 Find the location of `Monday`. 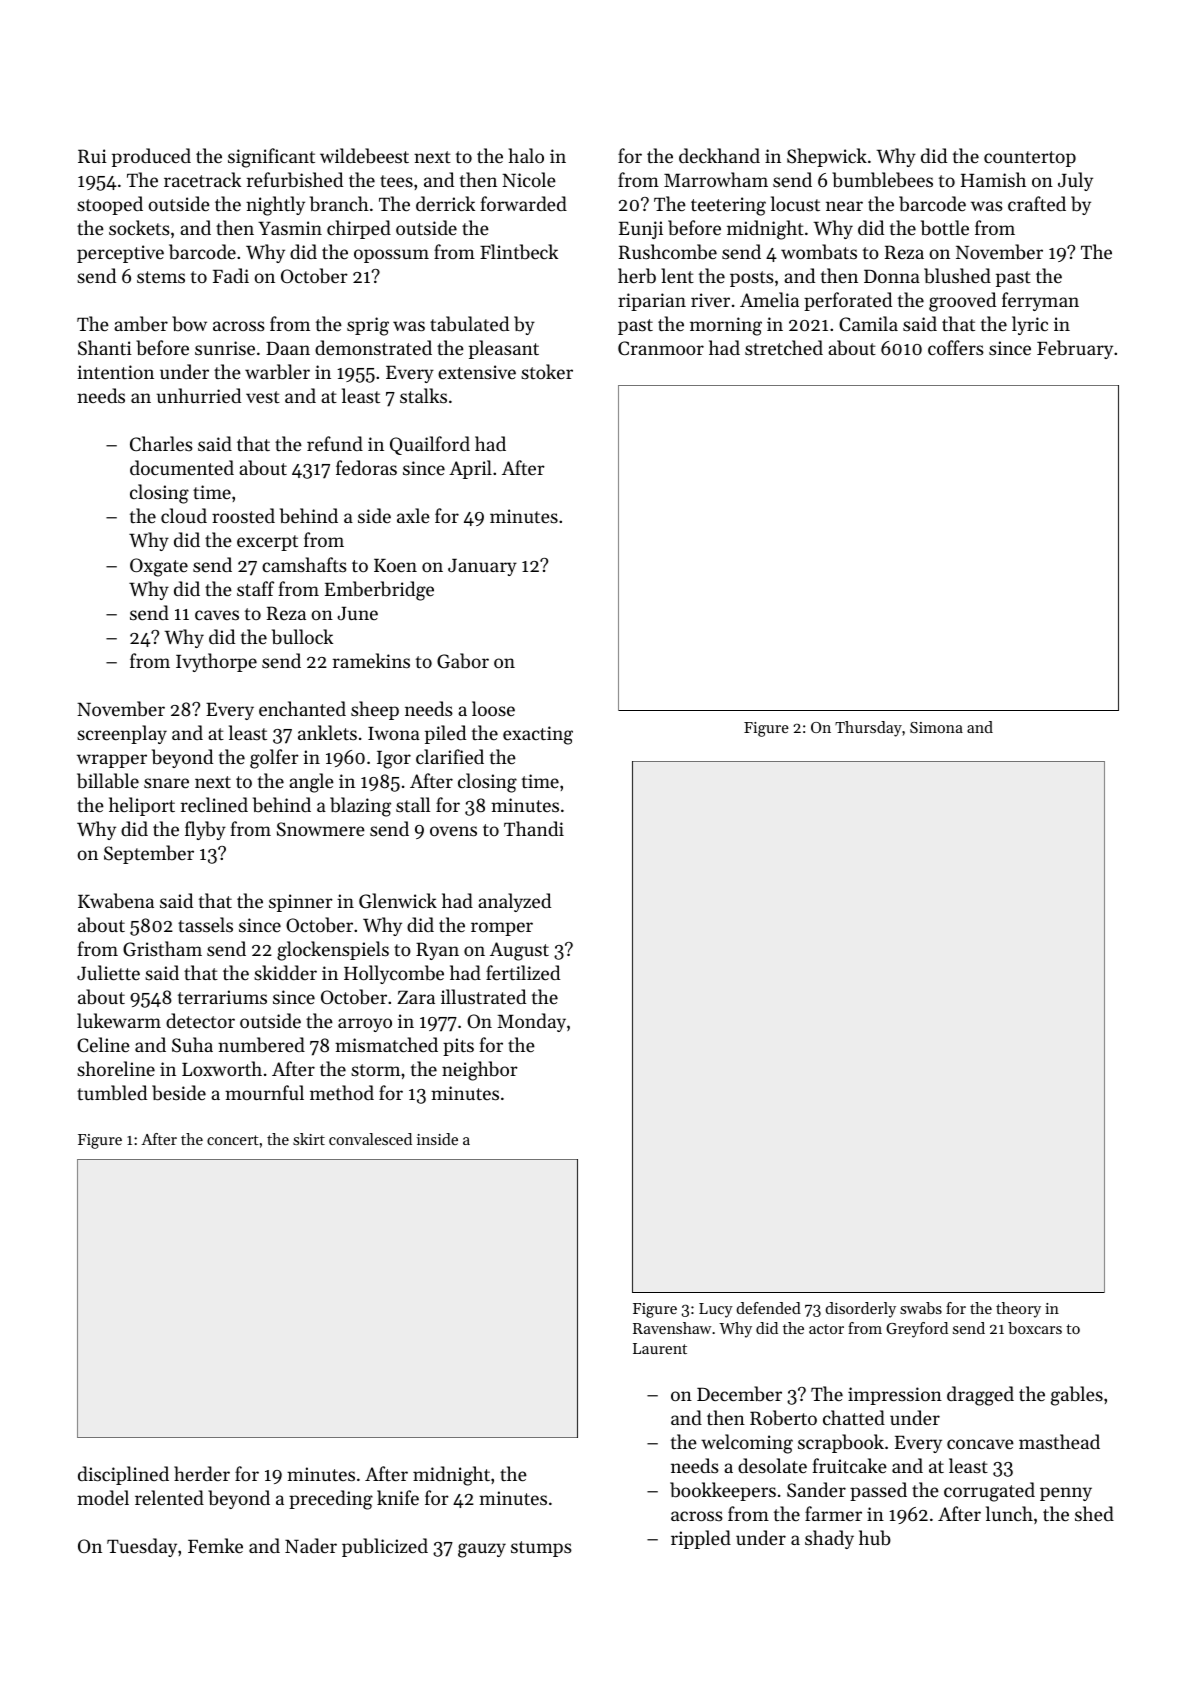

Monday is located at coordinates (531, 1022).
